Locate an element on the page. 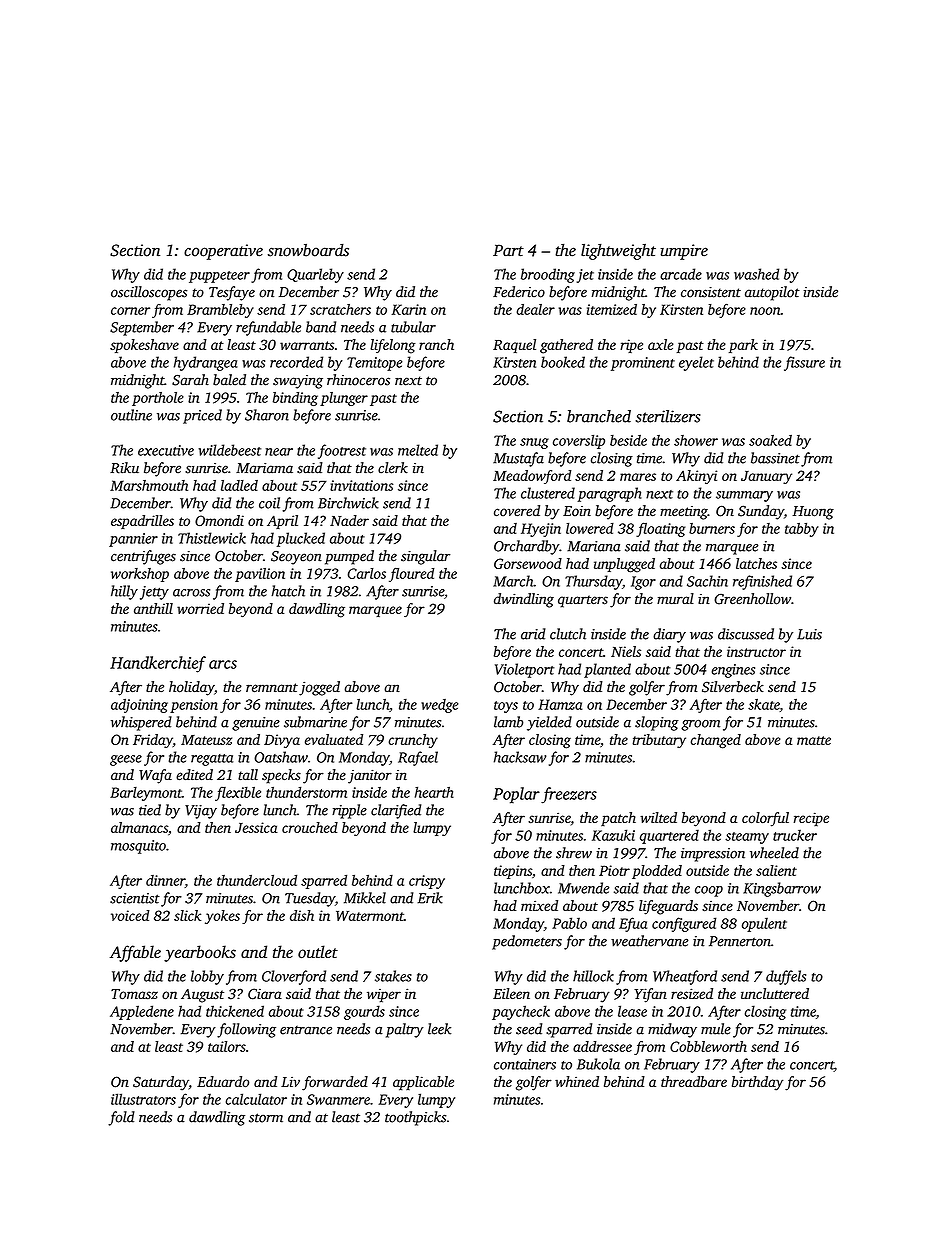 The height and width of the page is (1233, 952). impression is located at coordinates (713, 855).
